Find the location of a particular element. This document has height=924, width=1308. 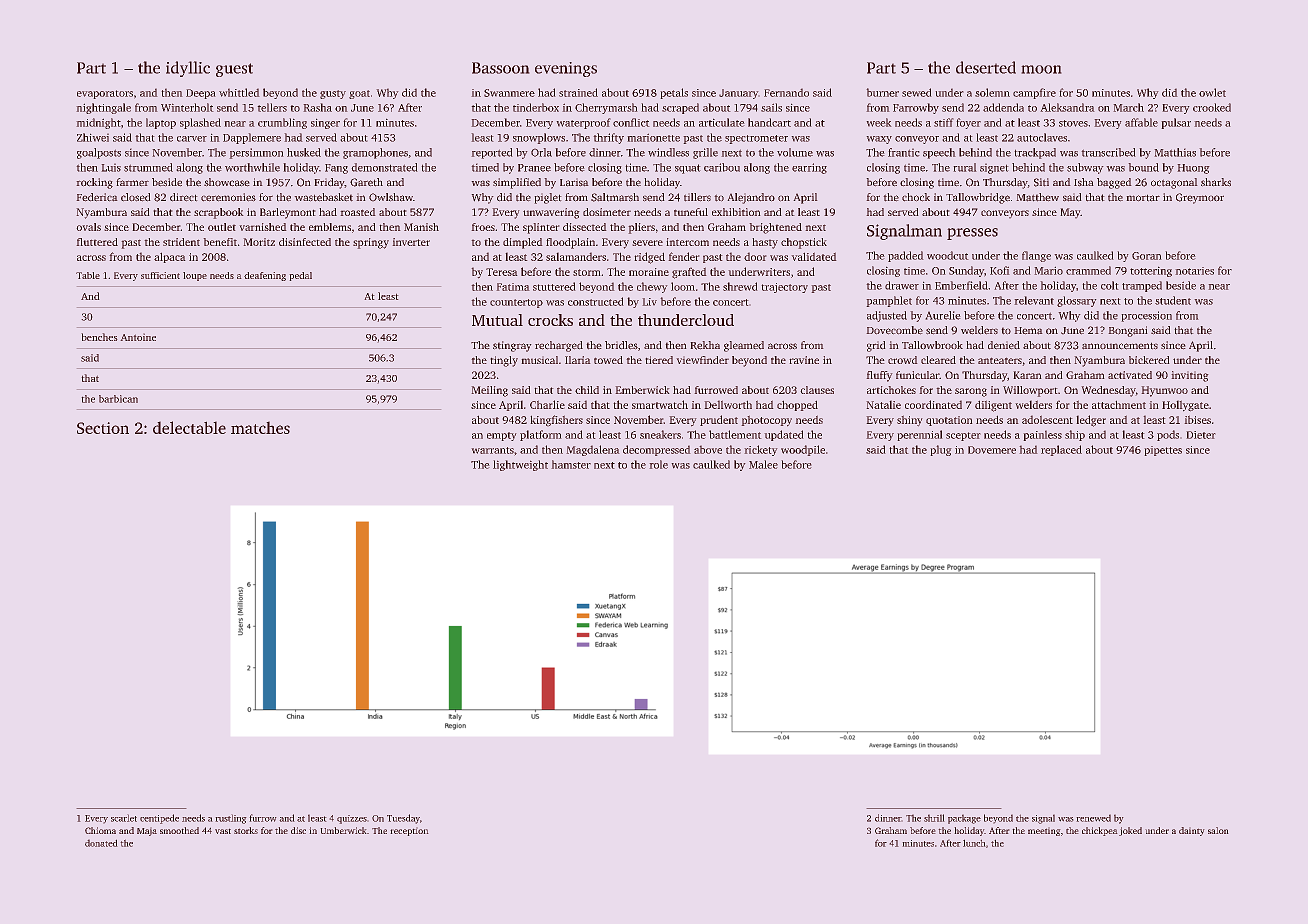

quizzes is located at coordinates (352, 819).
